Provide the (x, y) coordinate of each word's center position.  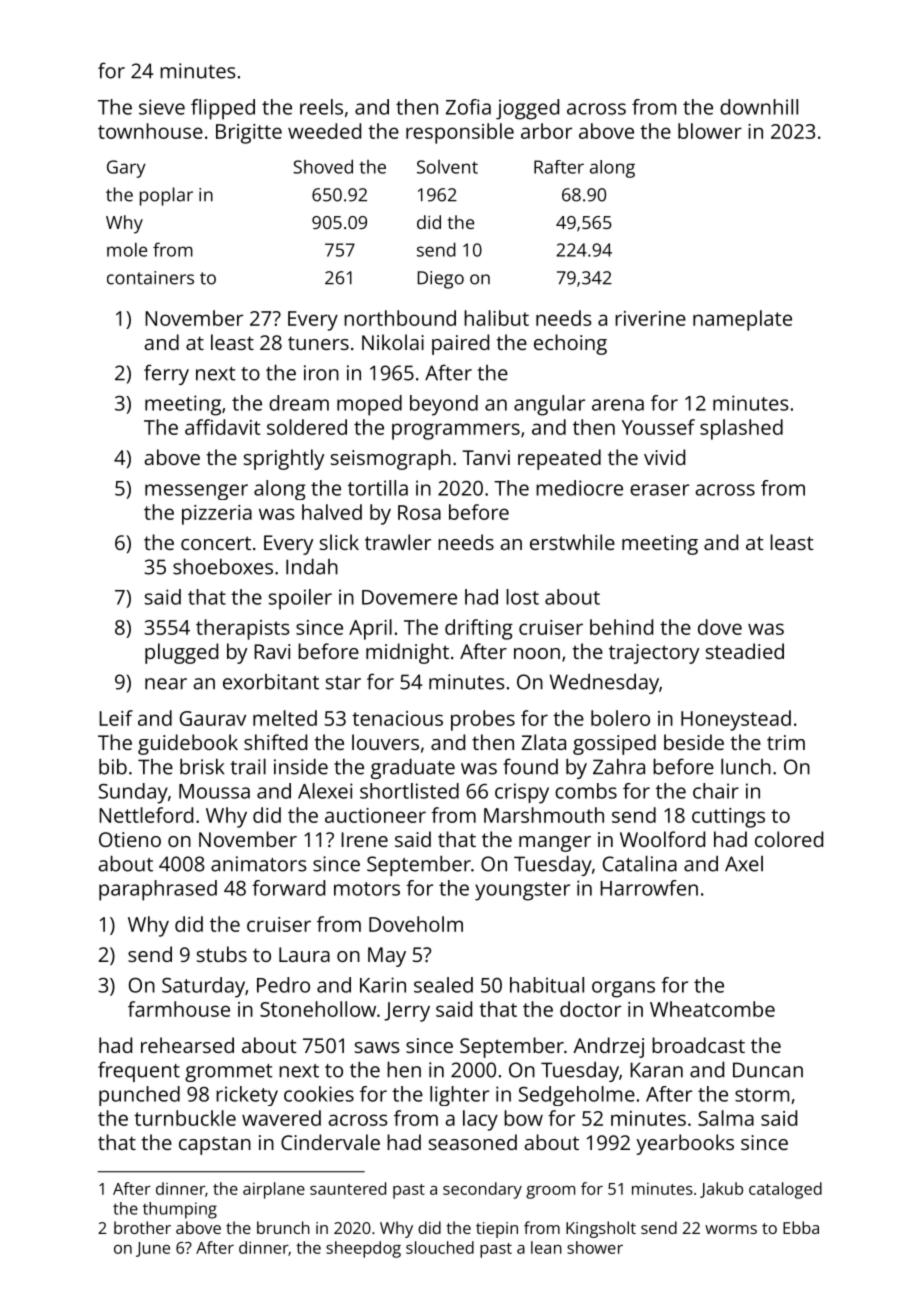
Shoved (323, 166)
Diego (441, 280)
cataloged (785, 1190)
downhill (759, 107)
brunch (283, 1227)
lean (546, 1247)
